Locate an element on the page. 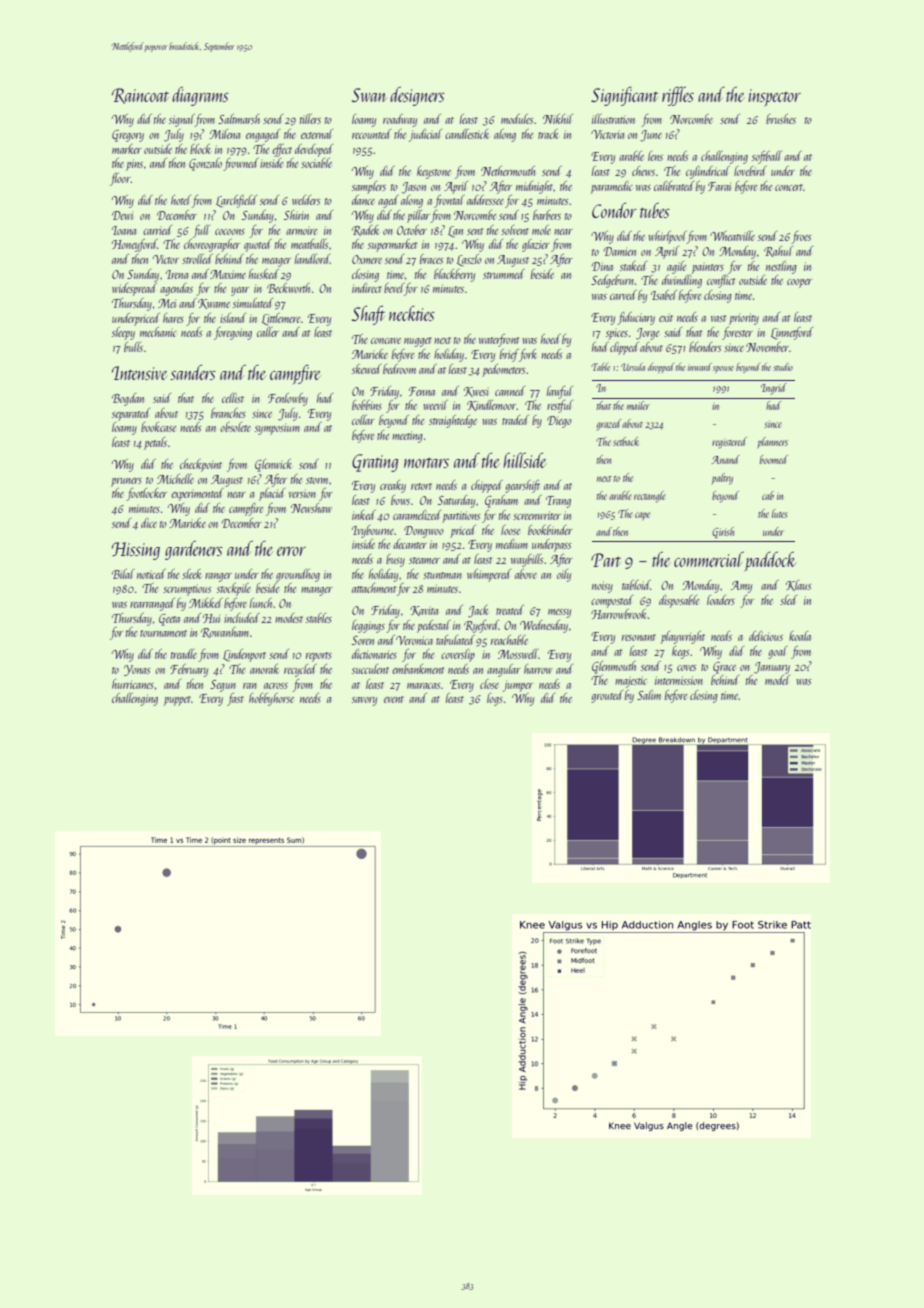 Image resolution: width=924 pixels, height=1308 pixels. logs is located at coordinates (495, 699).
